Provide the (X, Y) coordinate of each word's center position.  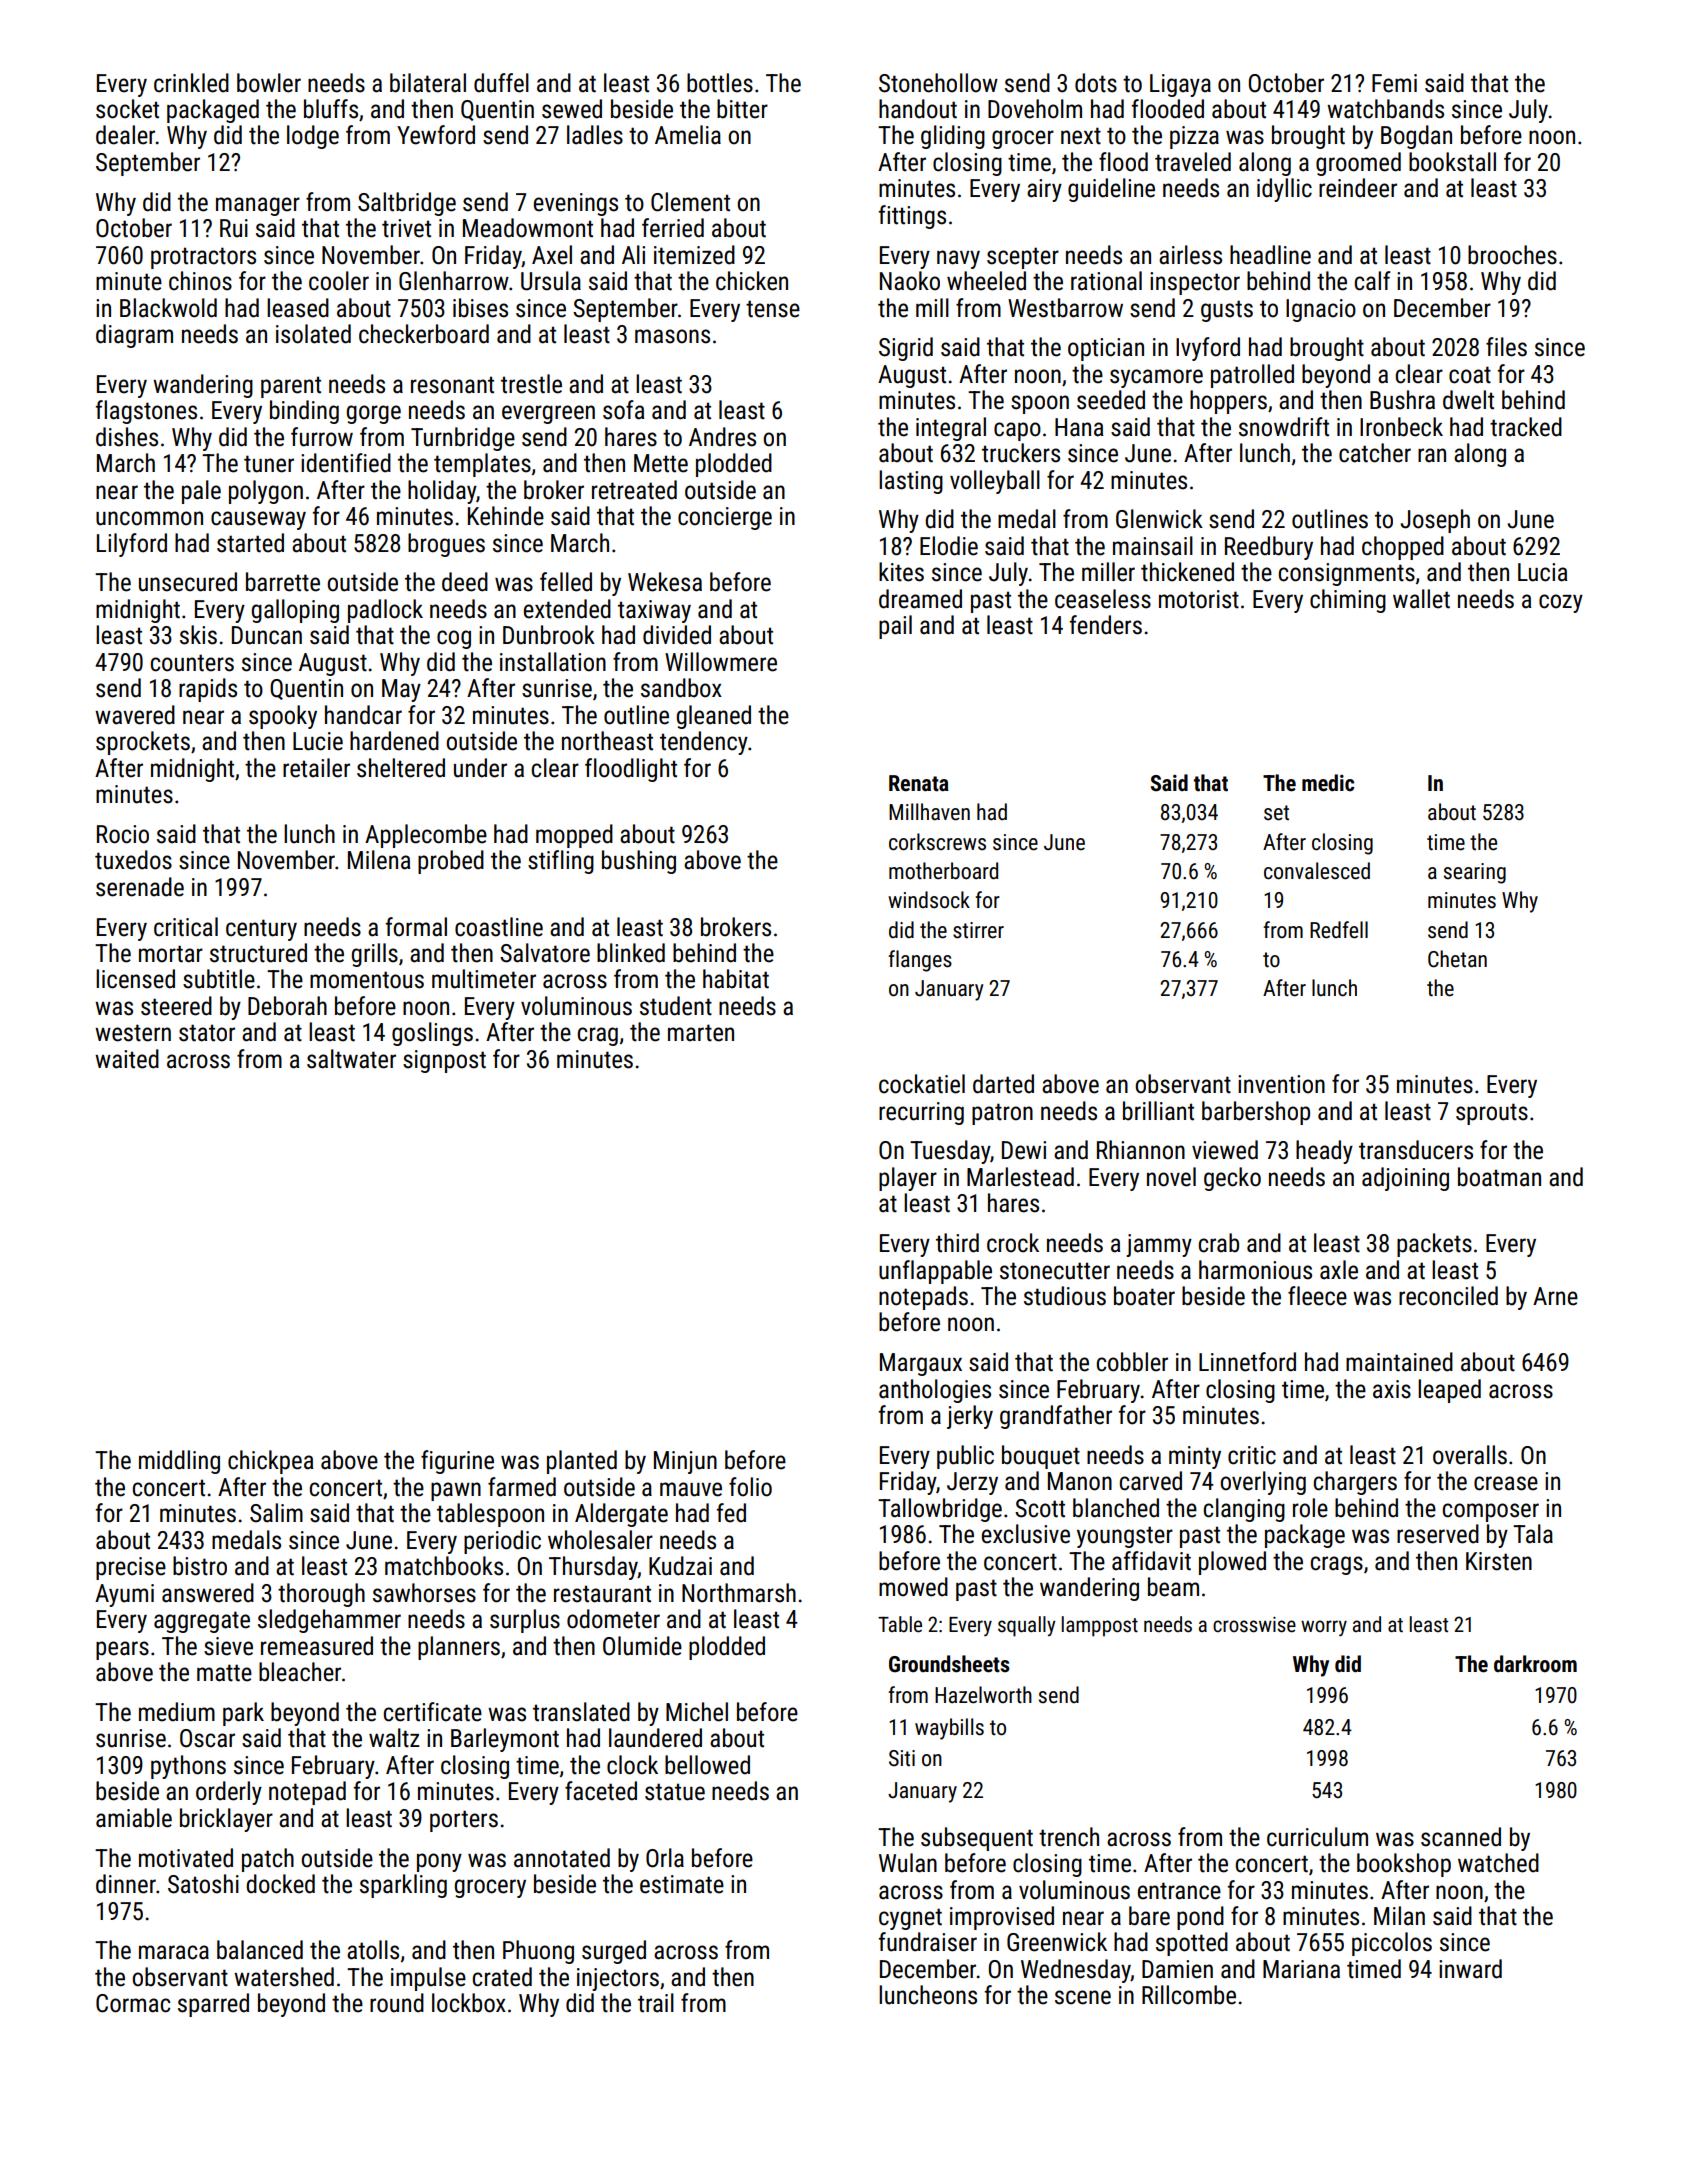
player (908, 1179)
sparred (213, 2005)
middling (179, 1462)
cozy (1561, 603)
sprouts (1492, 1114)
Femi (1394, 83)
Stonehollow (938, 83)
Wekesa (665, 582)
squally (1026, 1626)
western (133, 1033)
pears (122, 1650)
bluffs (331, 109)
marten (701, 1033)
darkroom (1535, 1664)
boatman (1499, 1177)
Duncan (267, 635)
